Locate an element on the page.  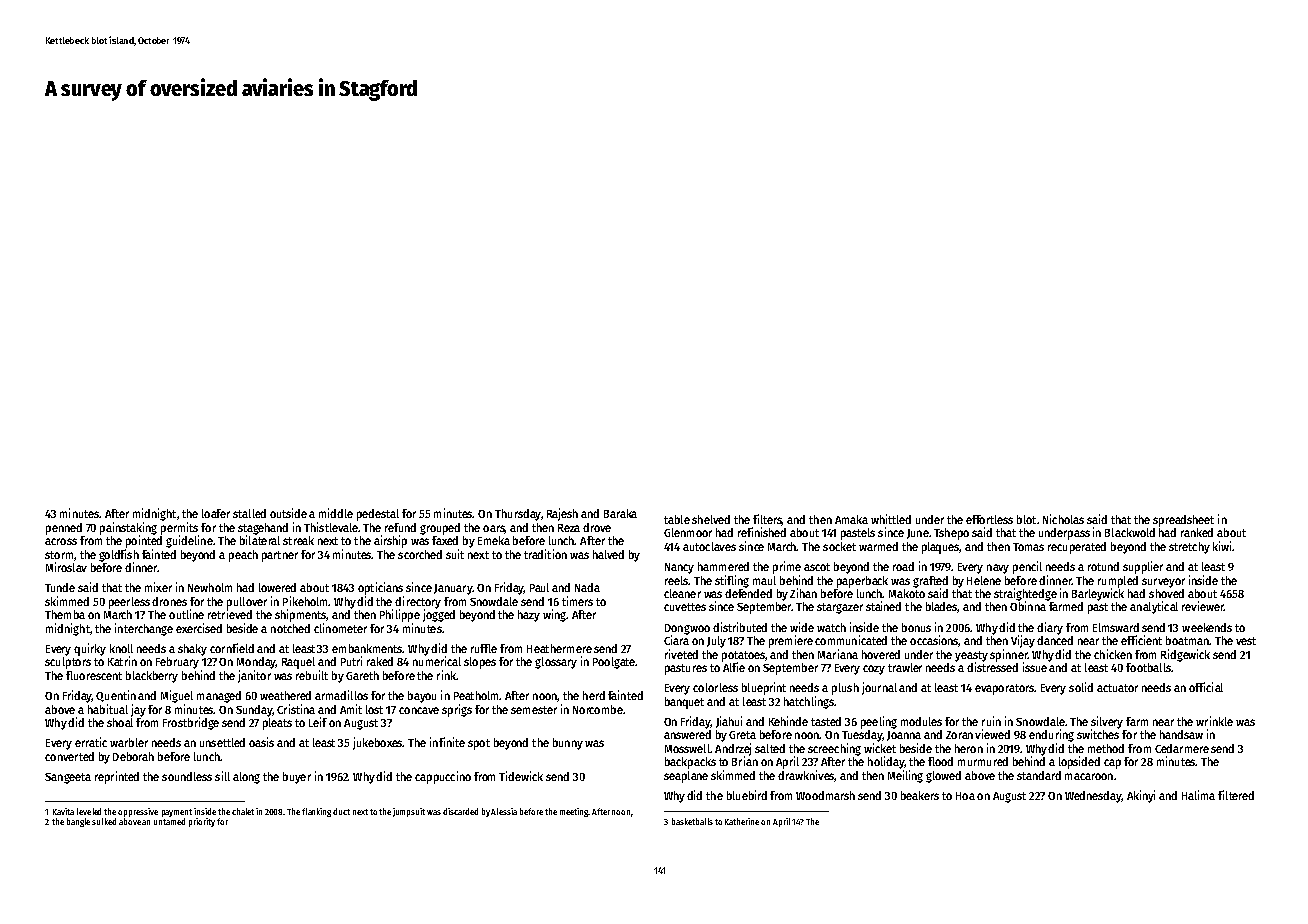
filtered is located at coordinates (1236, 795).
